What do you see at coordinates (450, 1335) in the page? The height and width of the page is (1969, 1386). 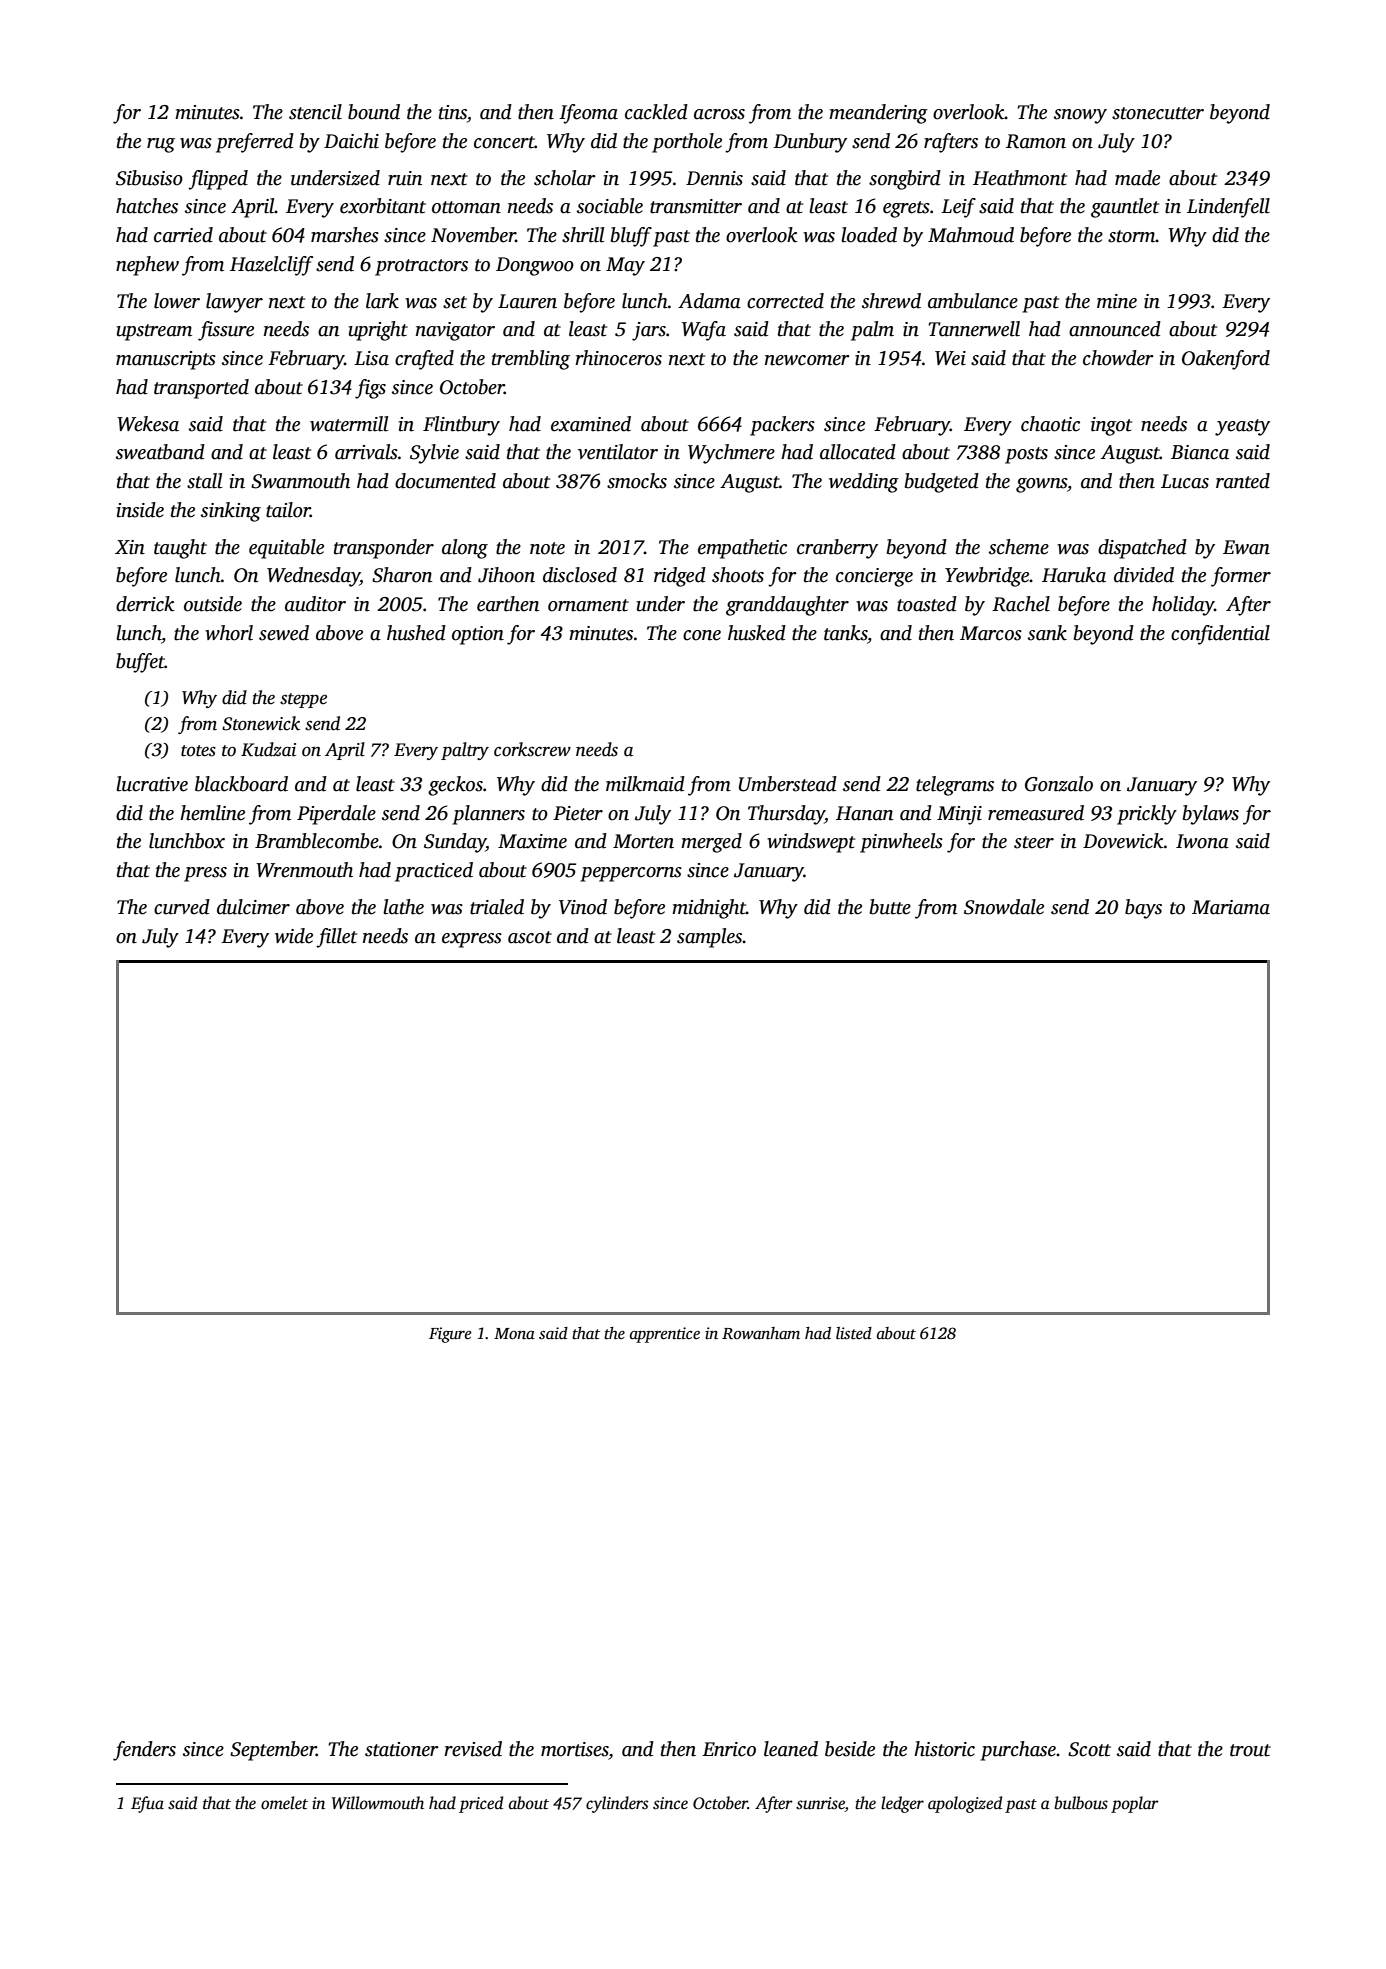 I see `Figure` at bounding box center [450, 1335].
